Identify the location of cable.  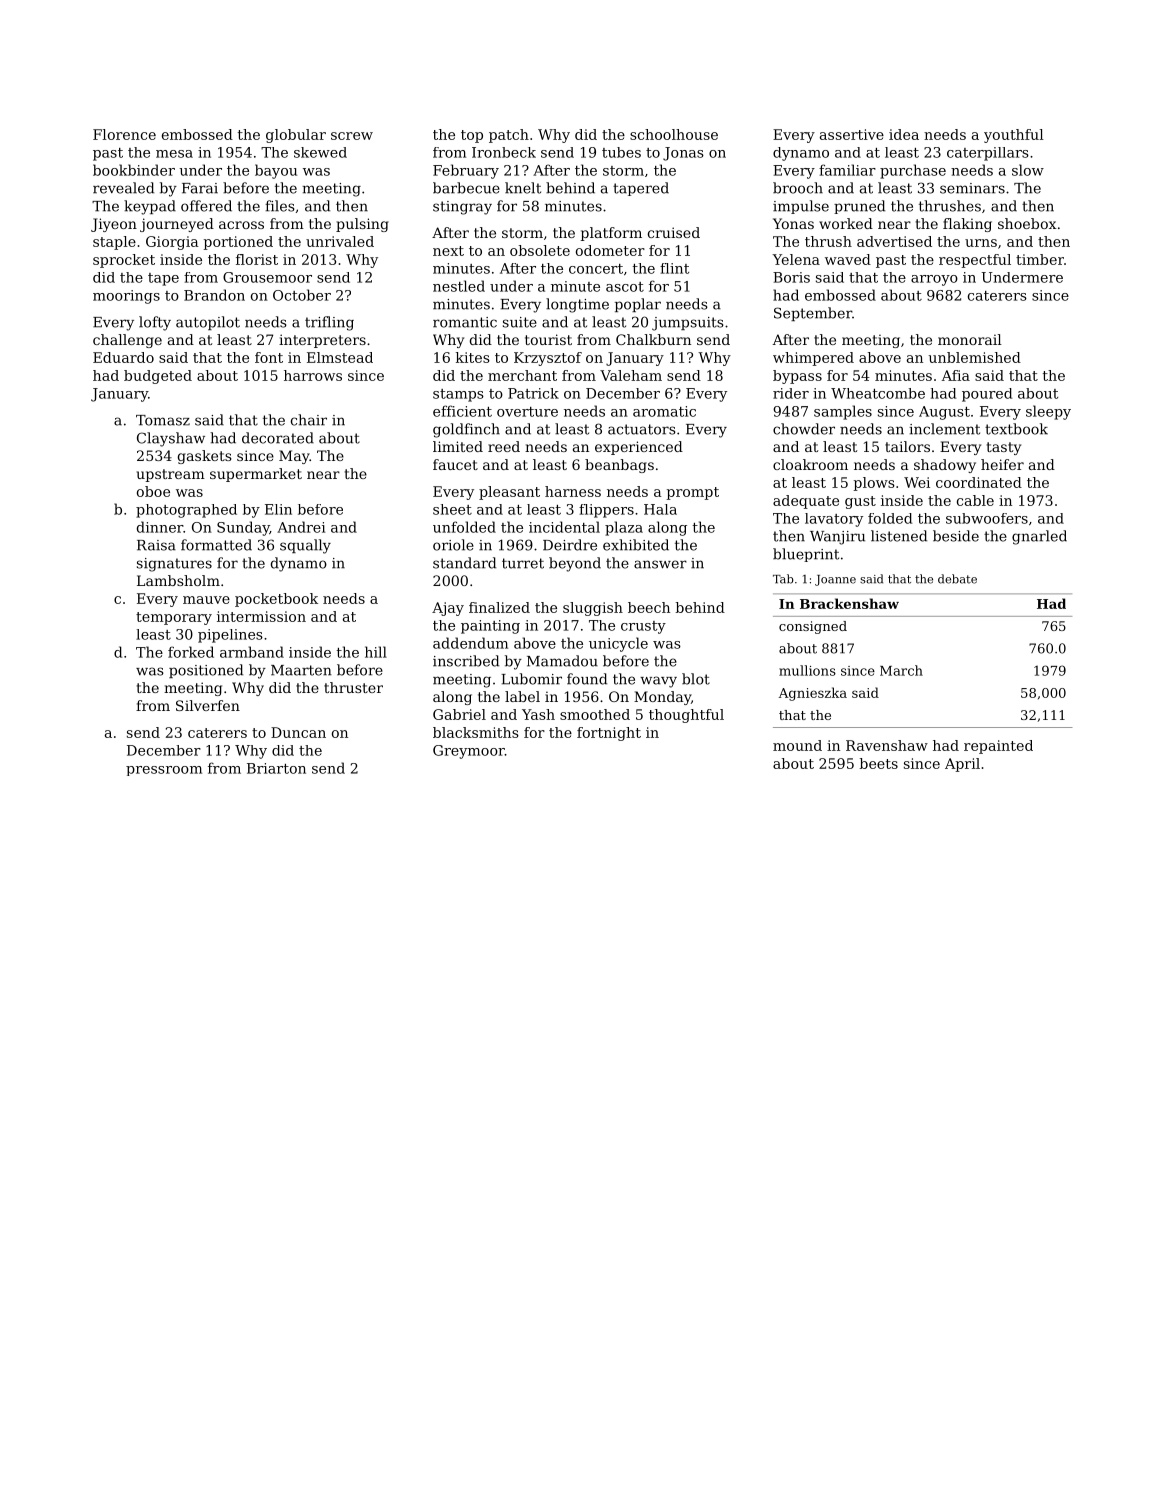
(975, 500).
